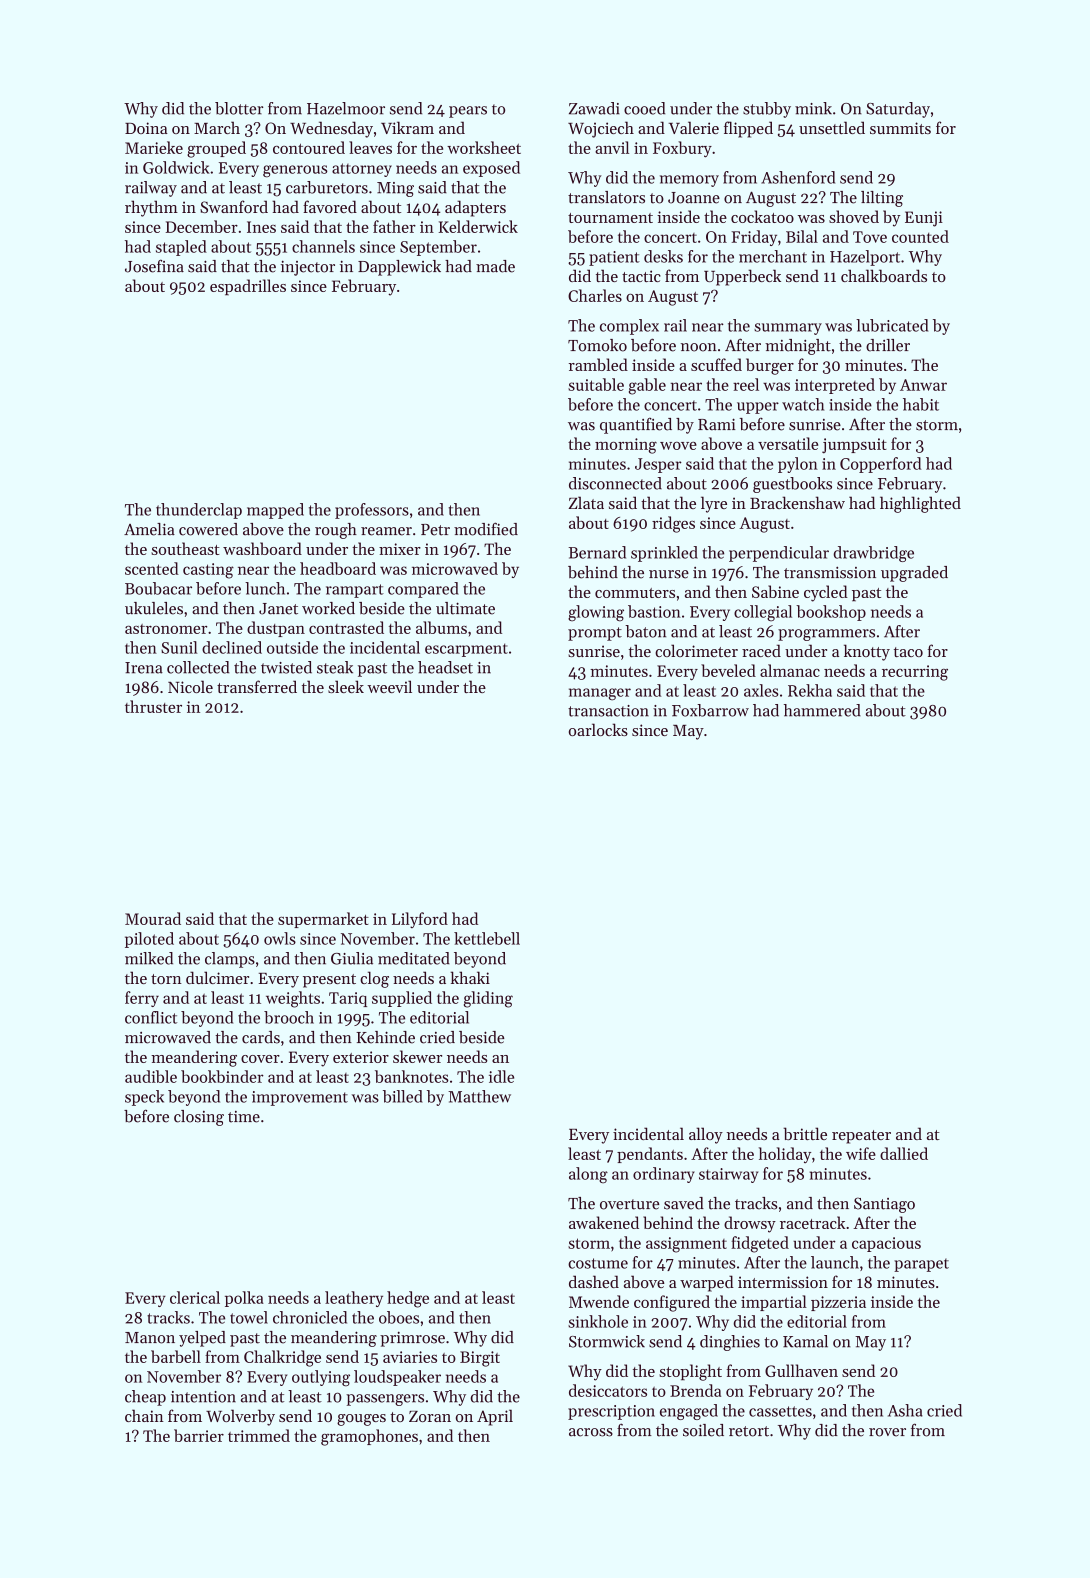 The width and height of the screenshot is (1090, 1578). Describe the element at coordinates (658, 465) in the screenshot. I see `Jesper` at that location.
